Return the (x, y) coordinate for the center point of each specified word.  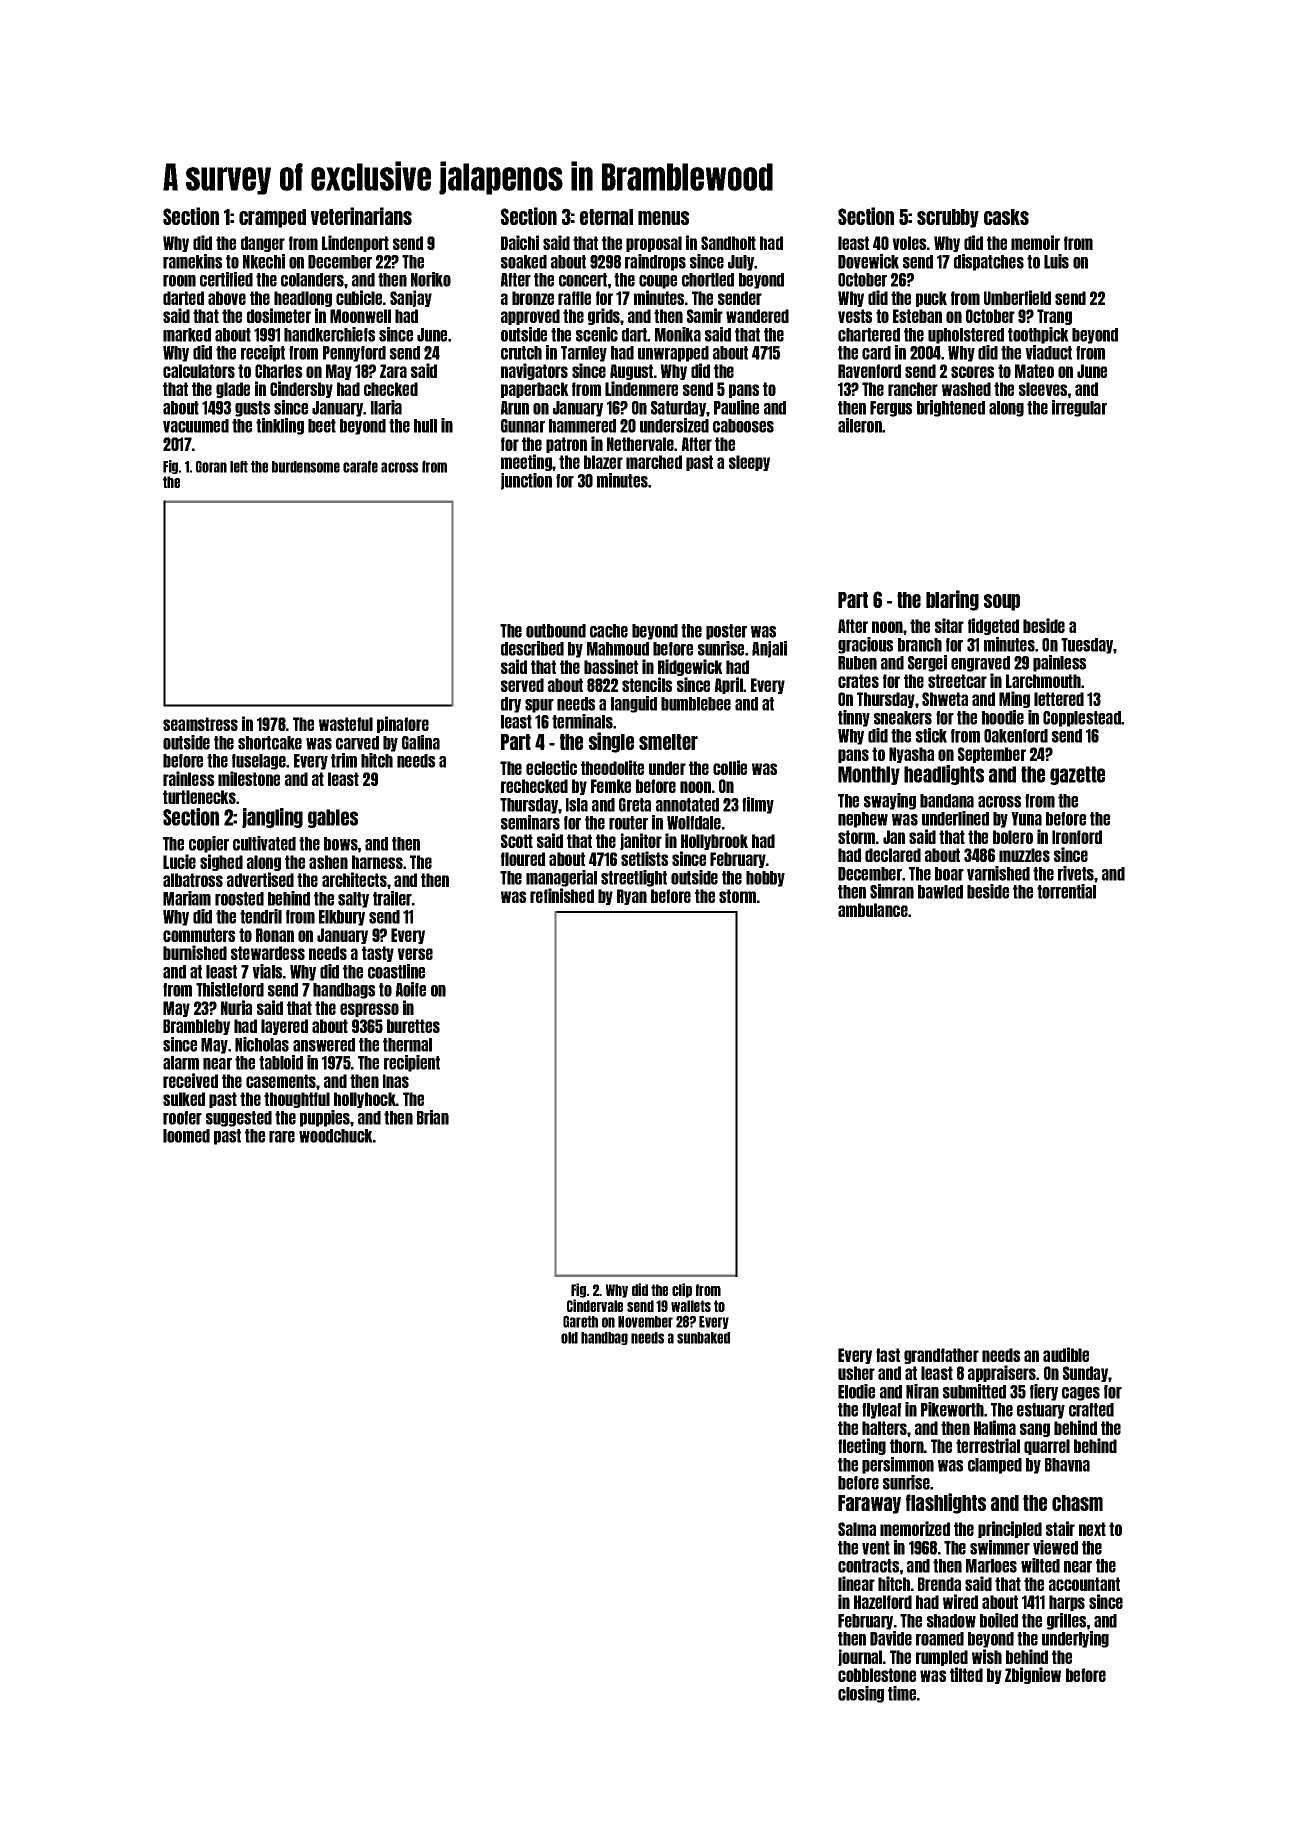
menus (663, 218)
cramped (272, 218)
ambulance (873, 910)
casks (1006, 217)
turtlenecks (199, 797)
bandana (947, 801)
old (569, 1338)
